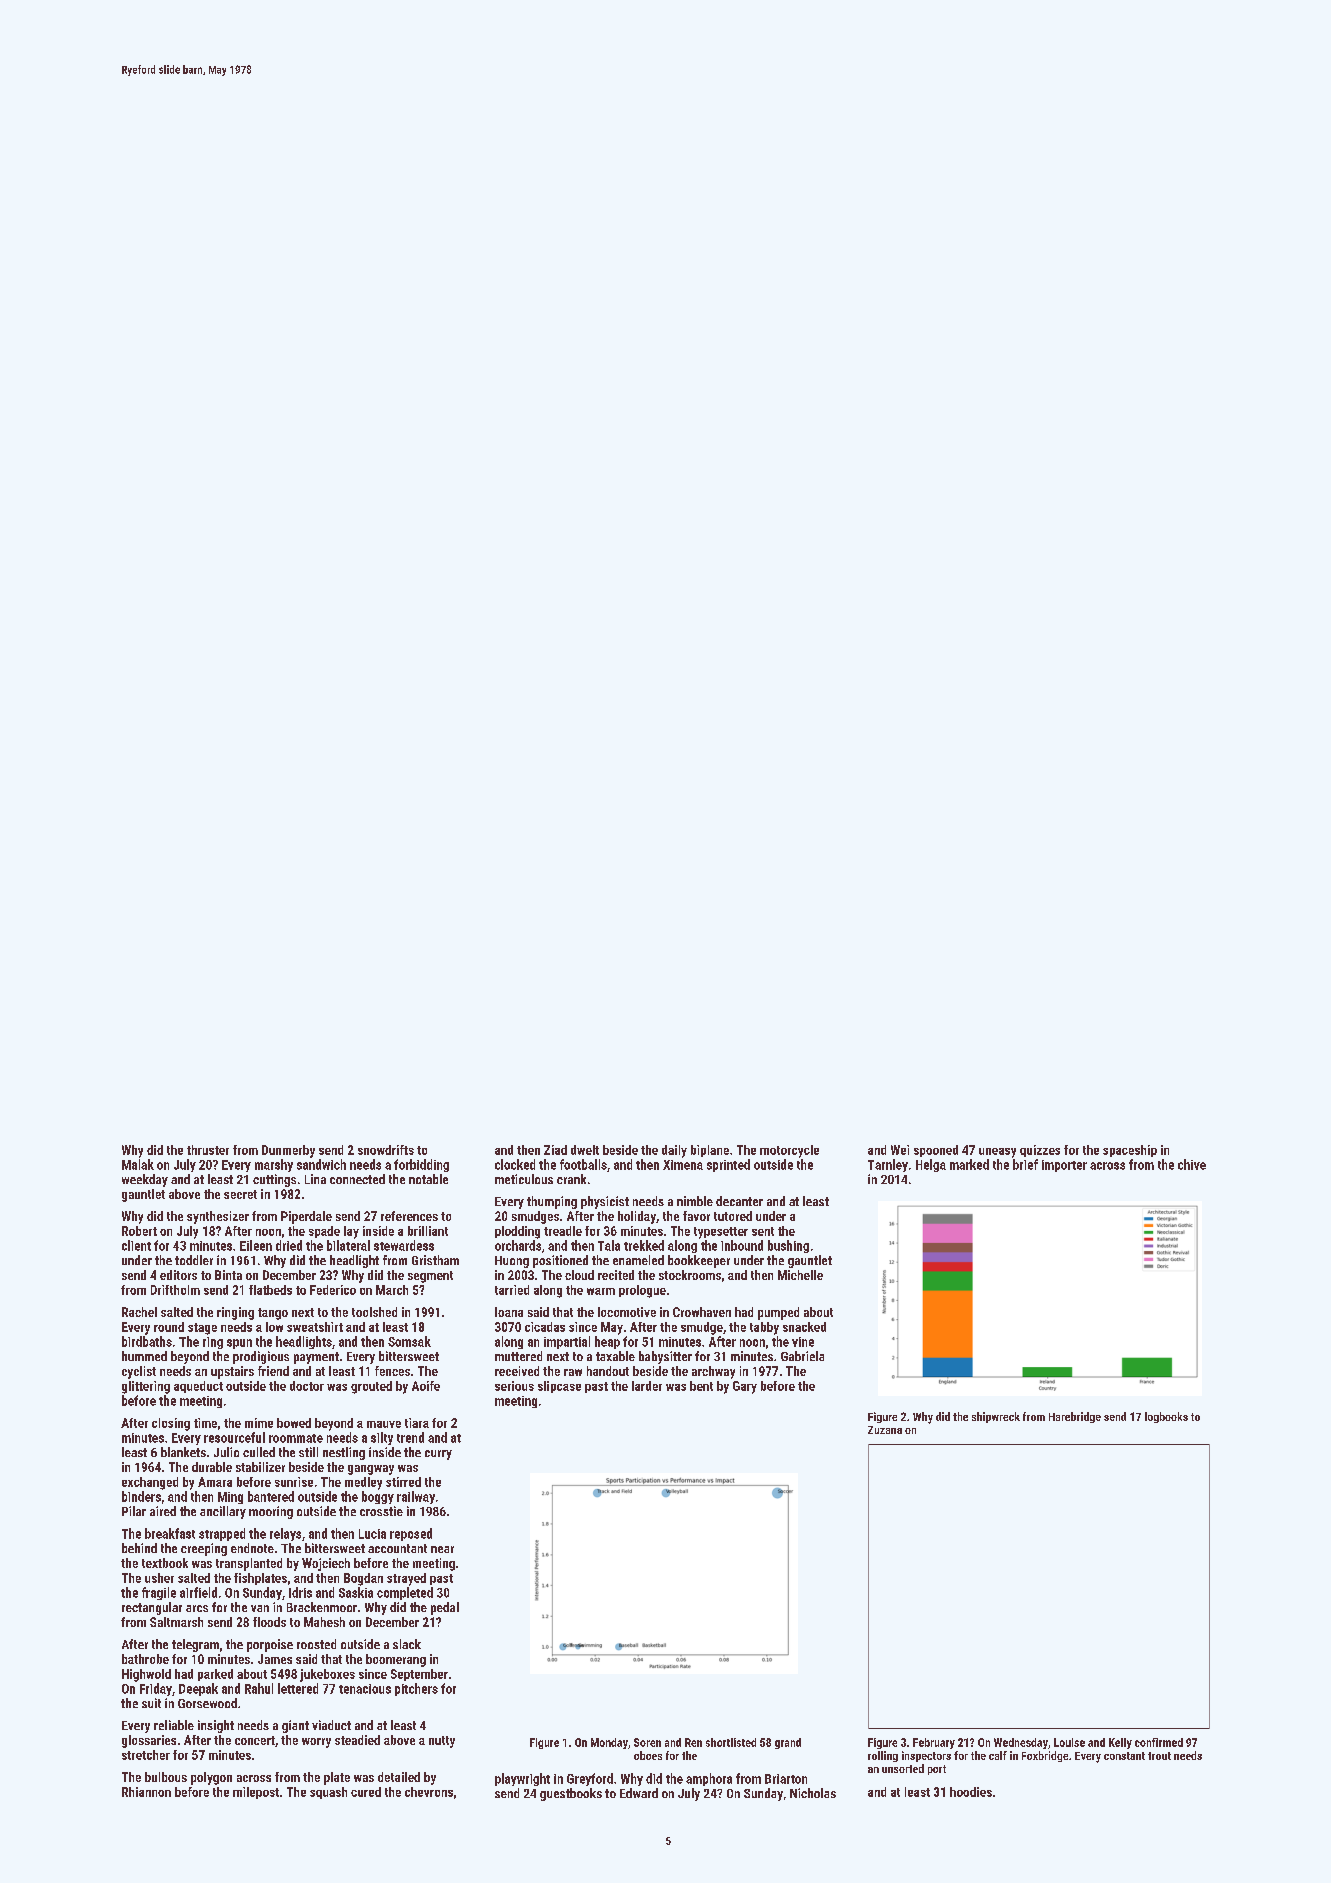  I want to click on Ziad, so click(555, 1150).
